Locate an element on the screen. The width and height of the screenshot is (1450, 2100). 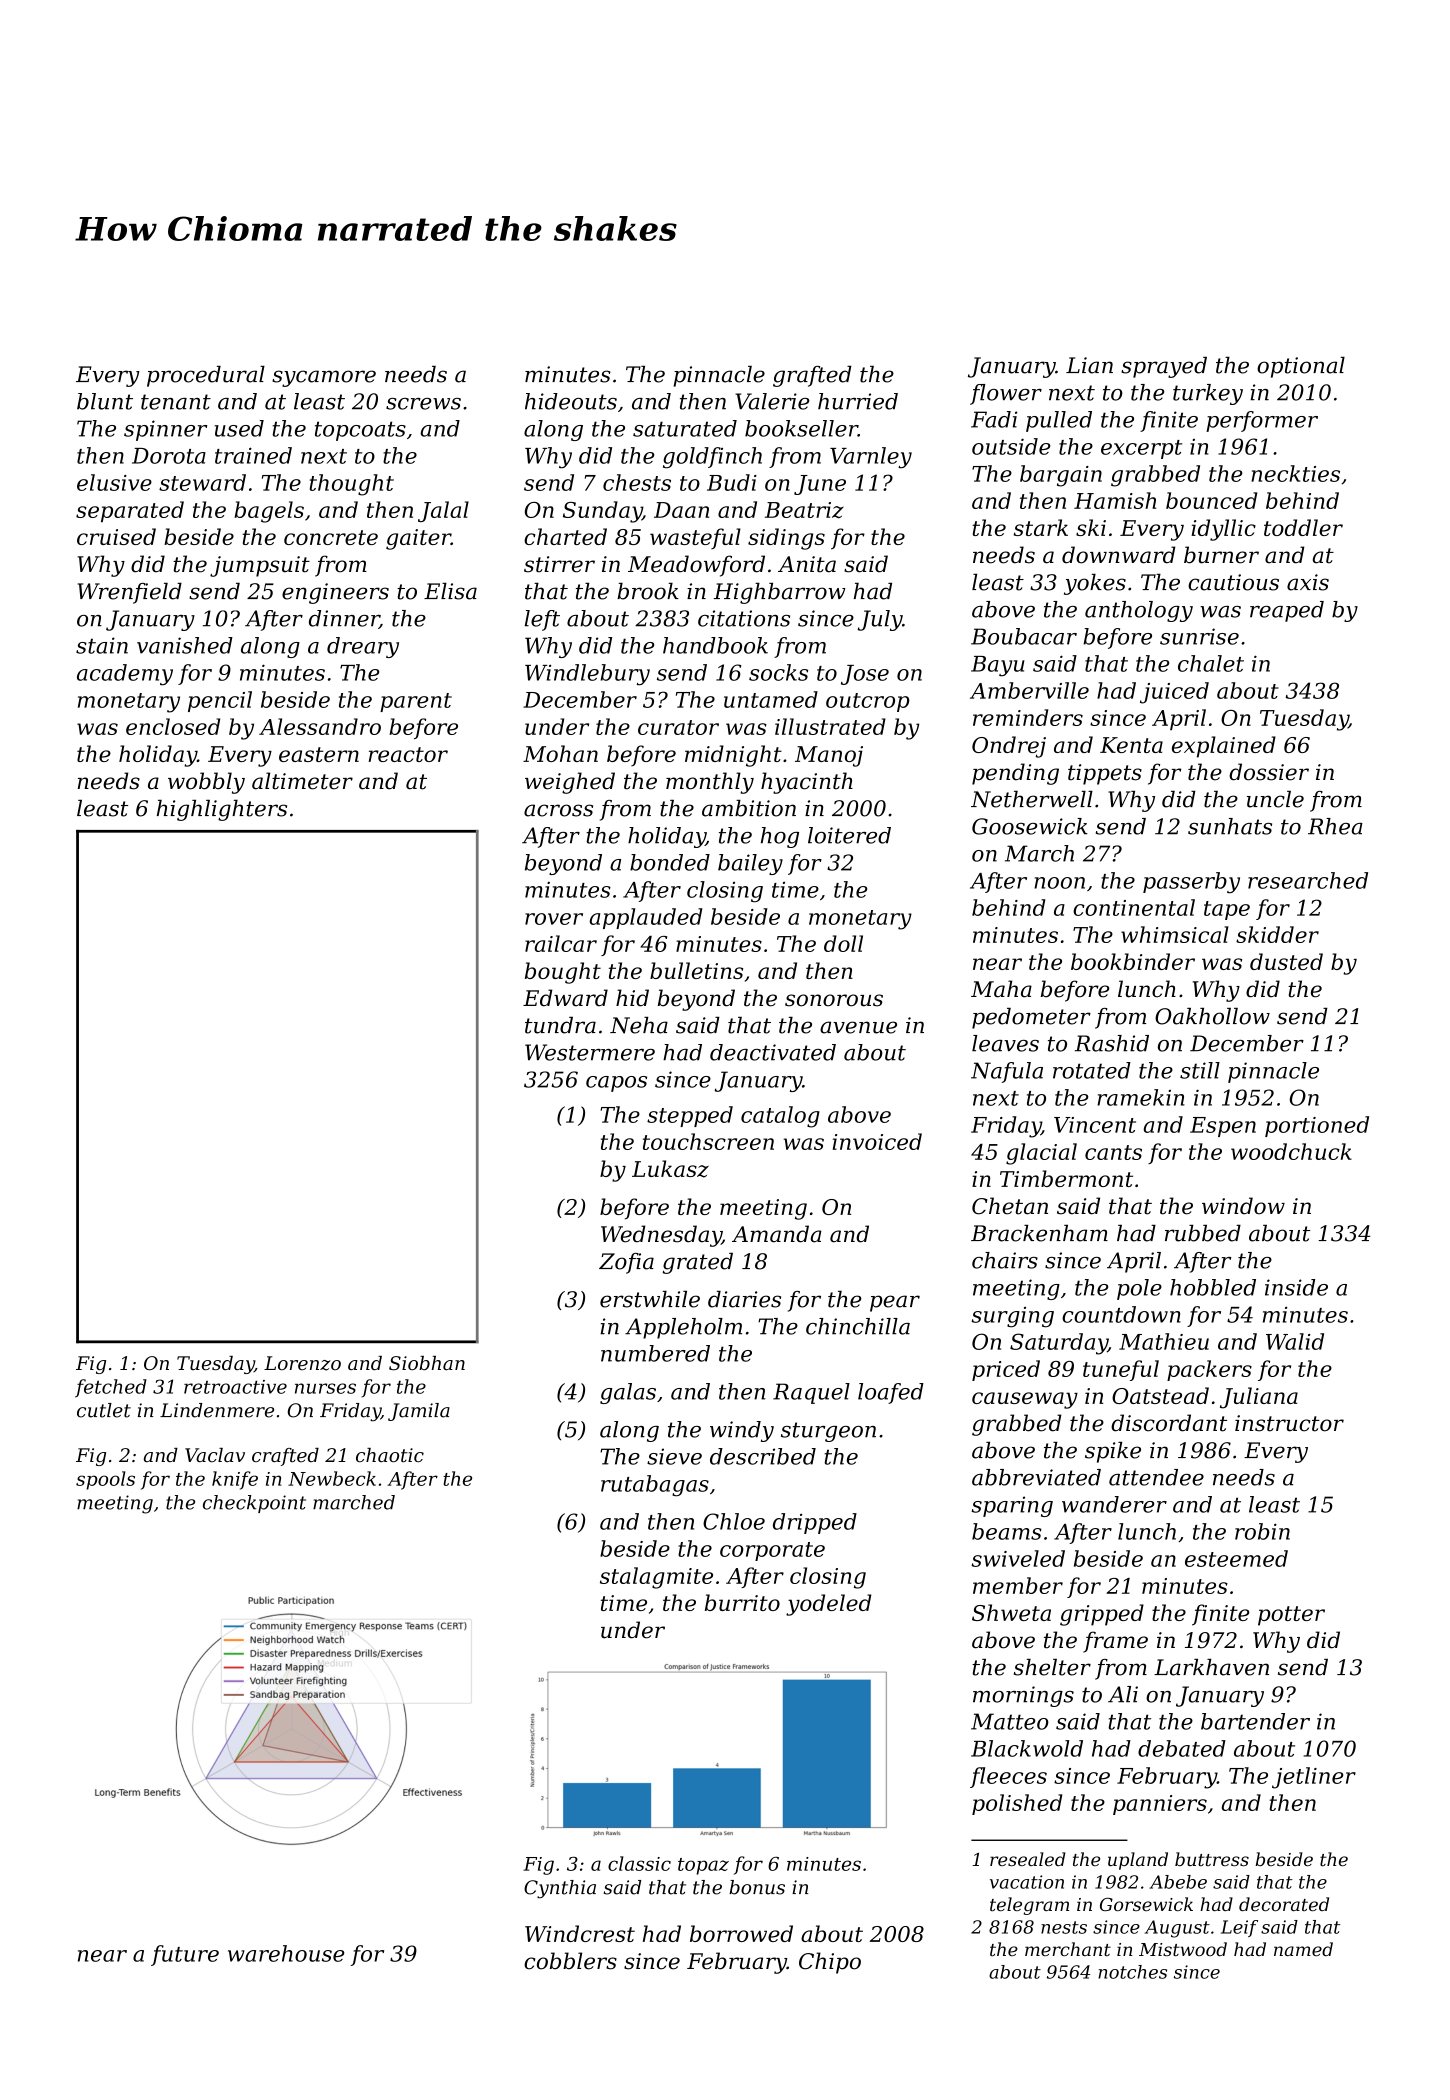
spools is located at coordinates (105, 1480).
